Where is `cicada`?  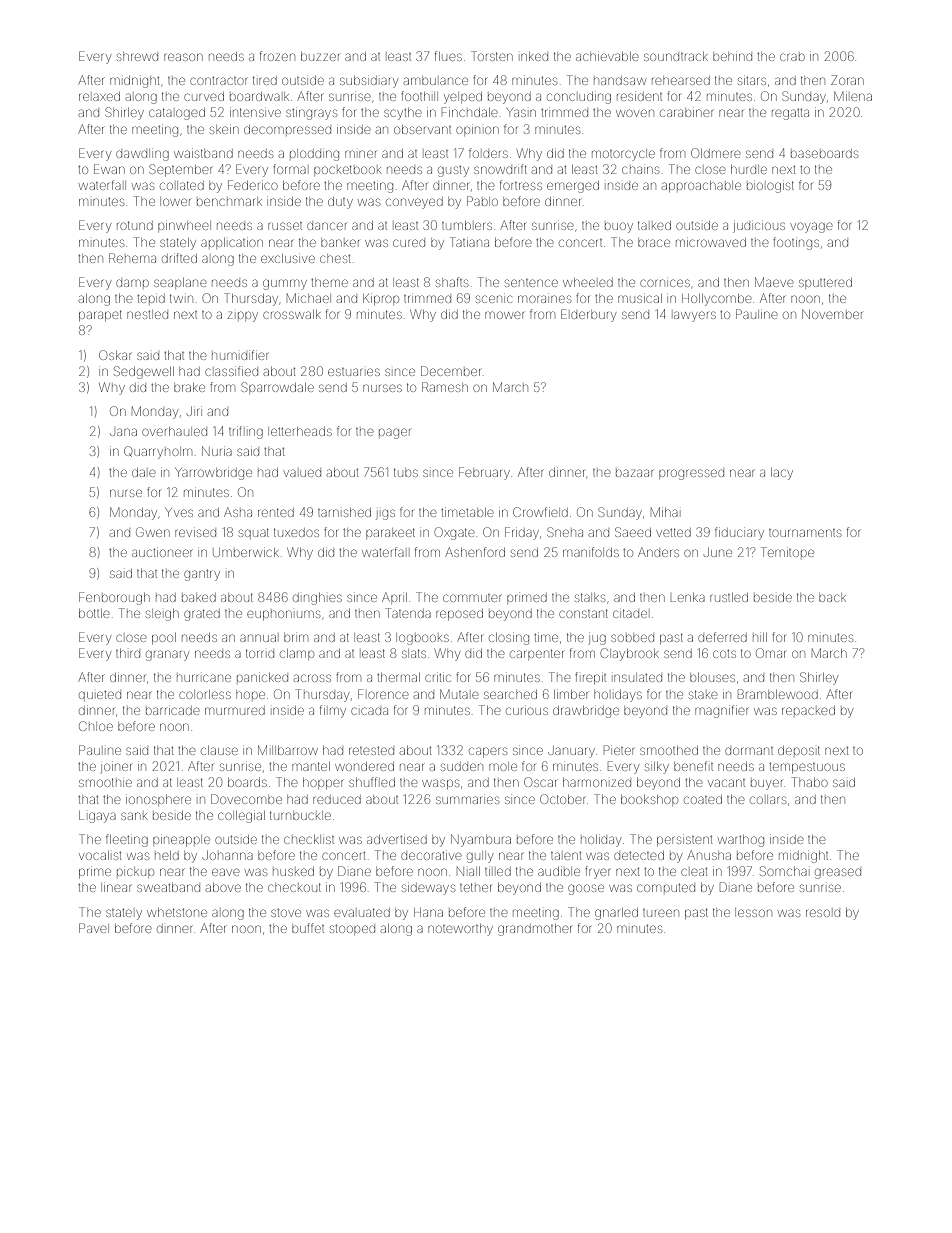 cicada is located at coordinates (369, 711).
